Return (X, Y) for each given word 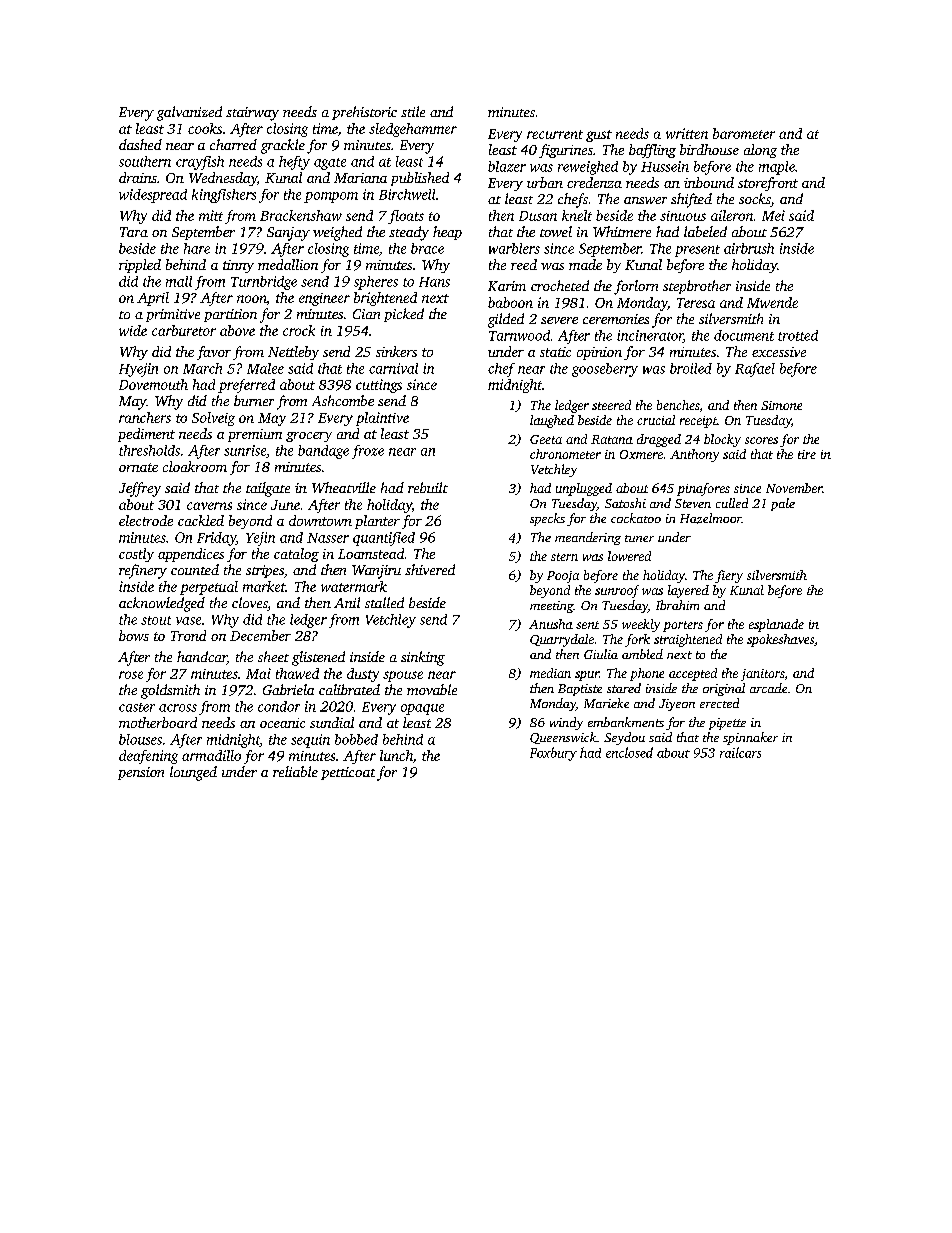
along (760, 151)
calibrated (349, 689)
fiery (729, 576)
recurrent (555, 134)
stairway (252, 114)
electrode (146, 520)
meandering (588, 538)
